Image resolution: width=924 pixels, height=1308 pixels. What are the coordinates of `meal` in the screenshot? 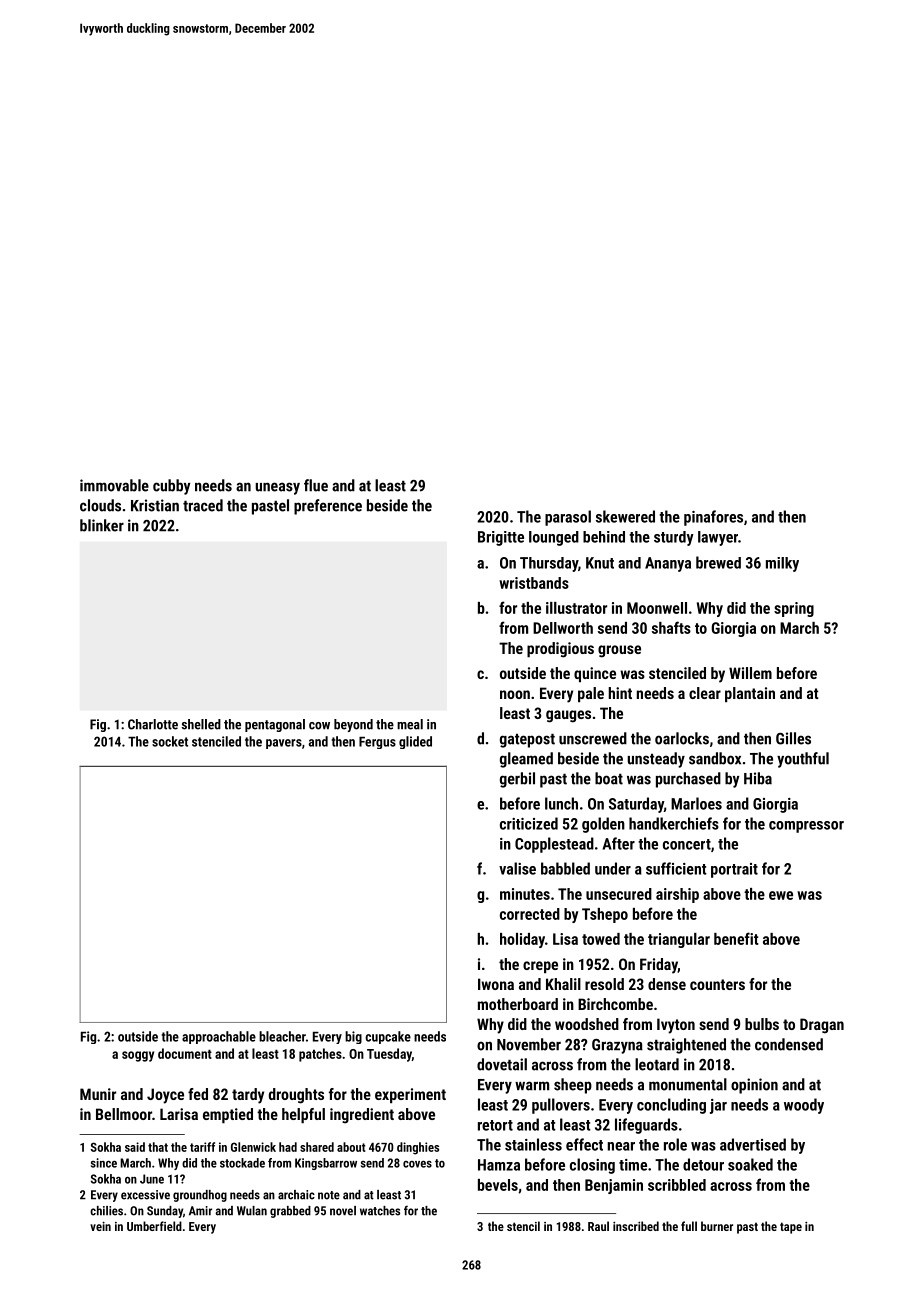 It's located at (410, 724).
